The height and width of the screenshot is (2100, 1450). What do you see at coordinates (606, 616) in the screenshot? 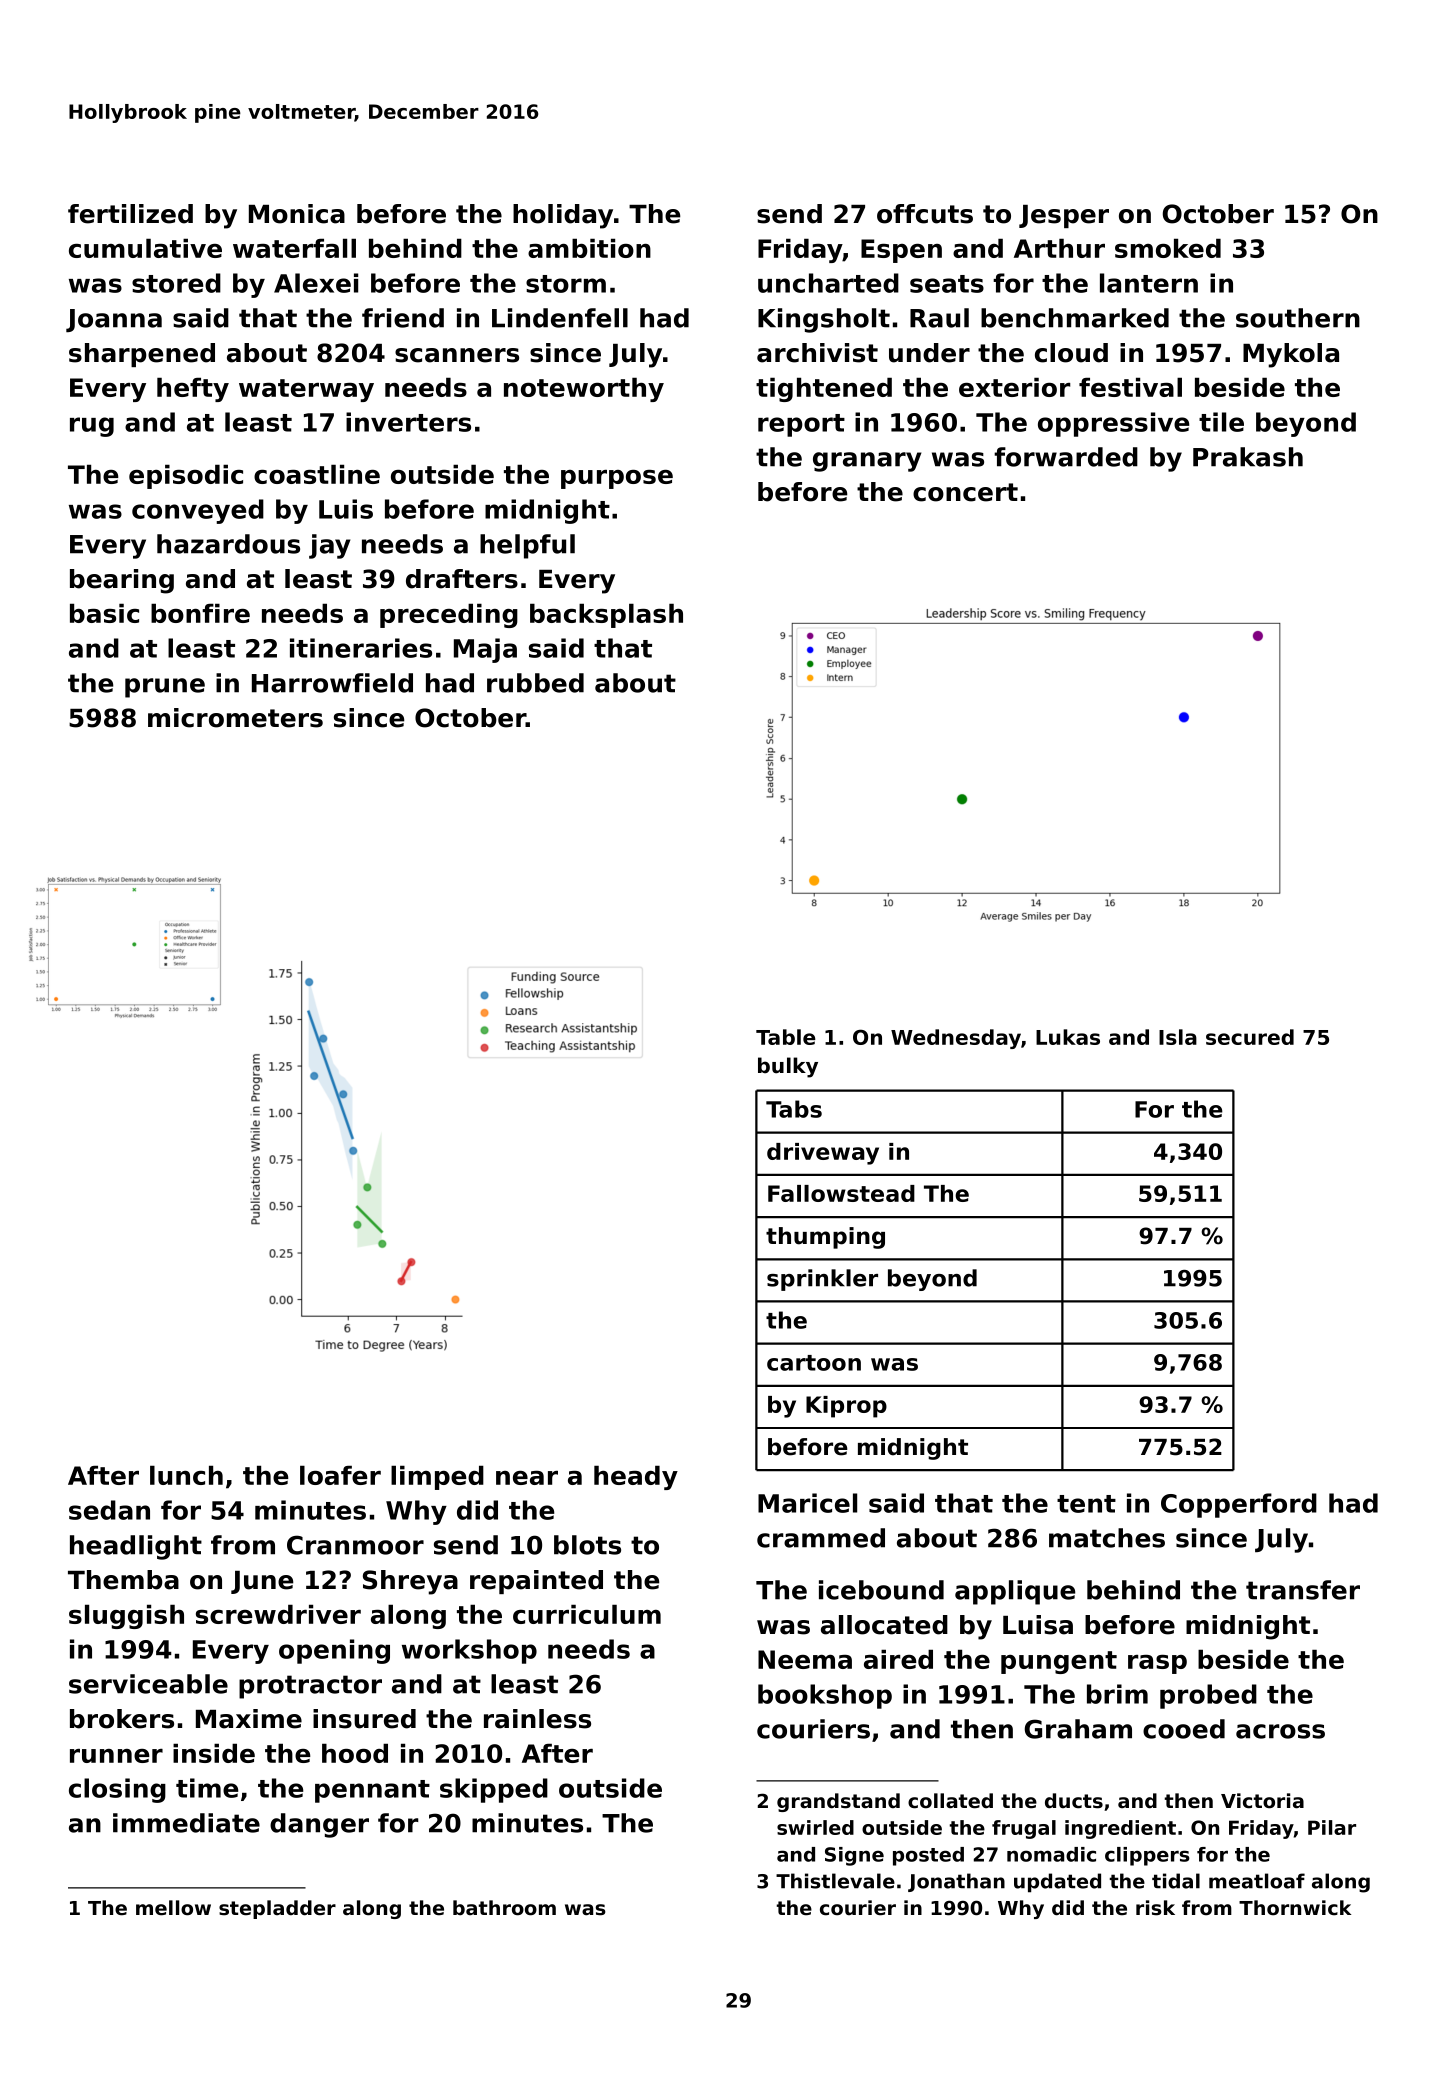
I see `backsplash` at bounding box center [606, 616].
